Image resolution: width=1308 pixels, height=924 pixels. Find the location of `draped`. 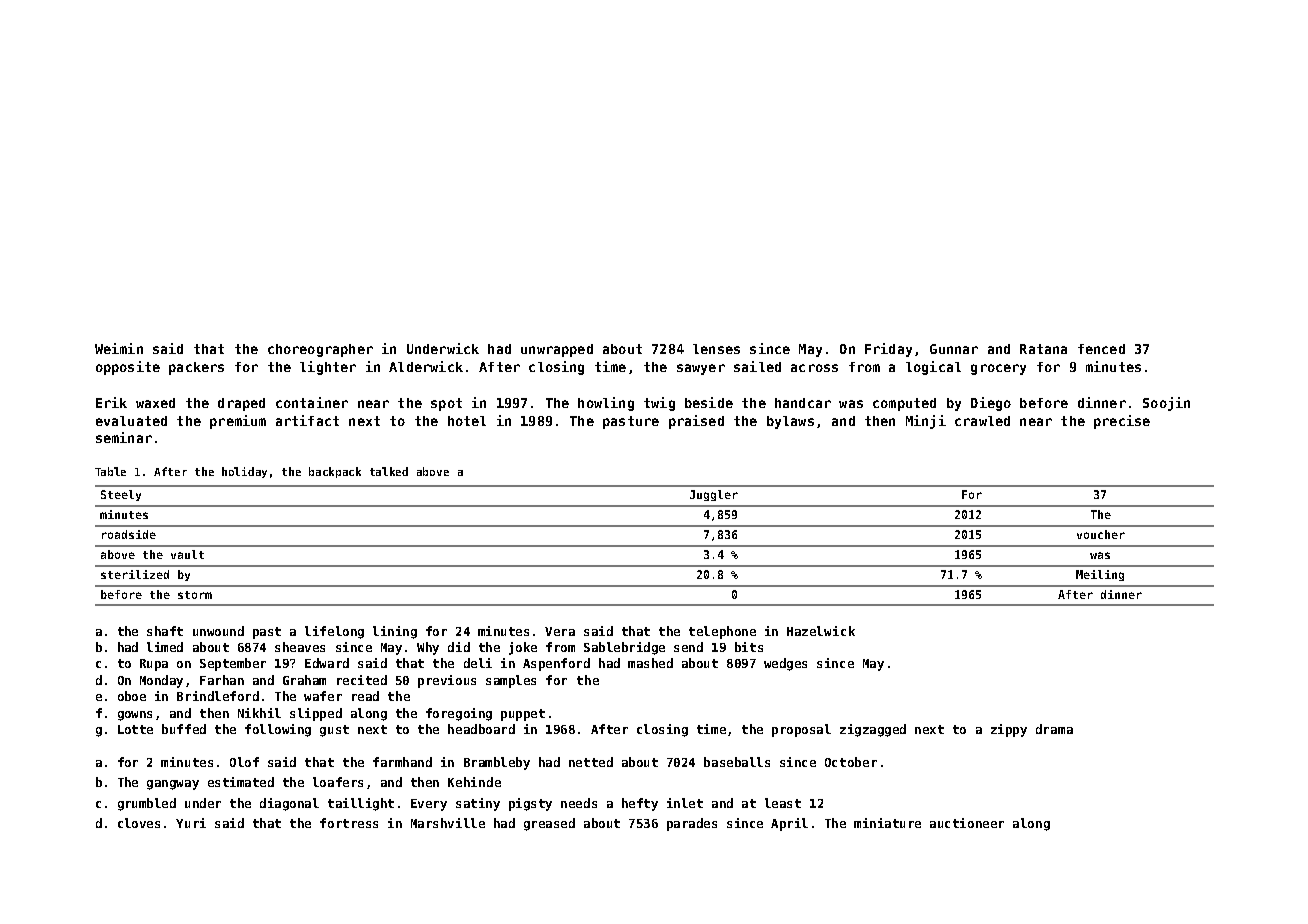

draped is located at coordinates (241, 404).
